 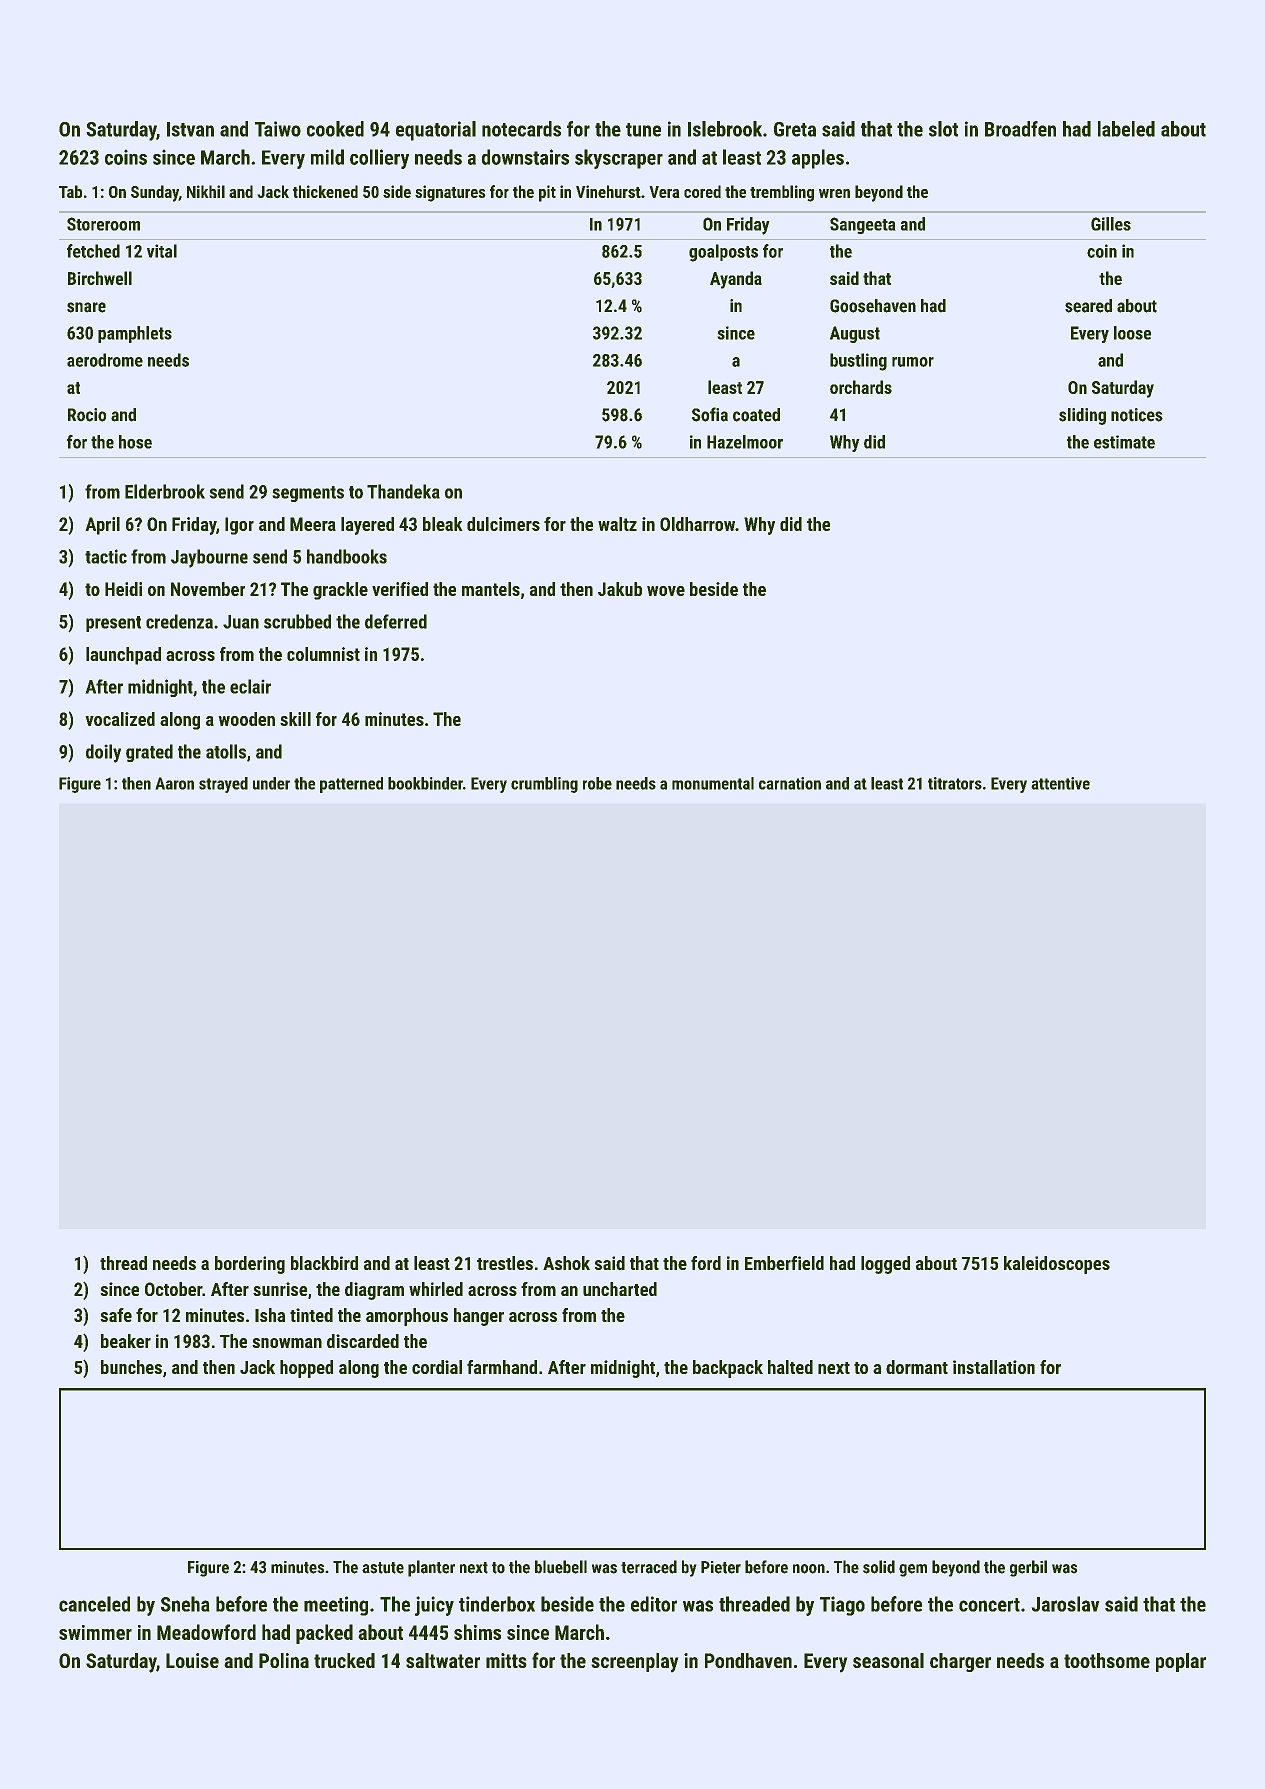 I want to click on Aaron, so click(x=174, y=783).
